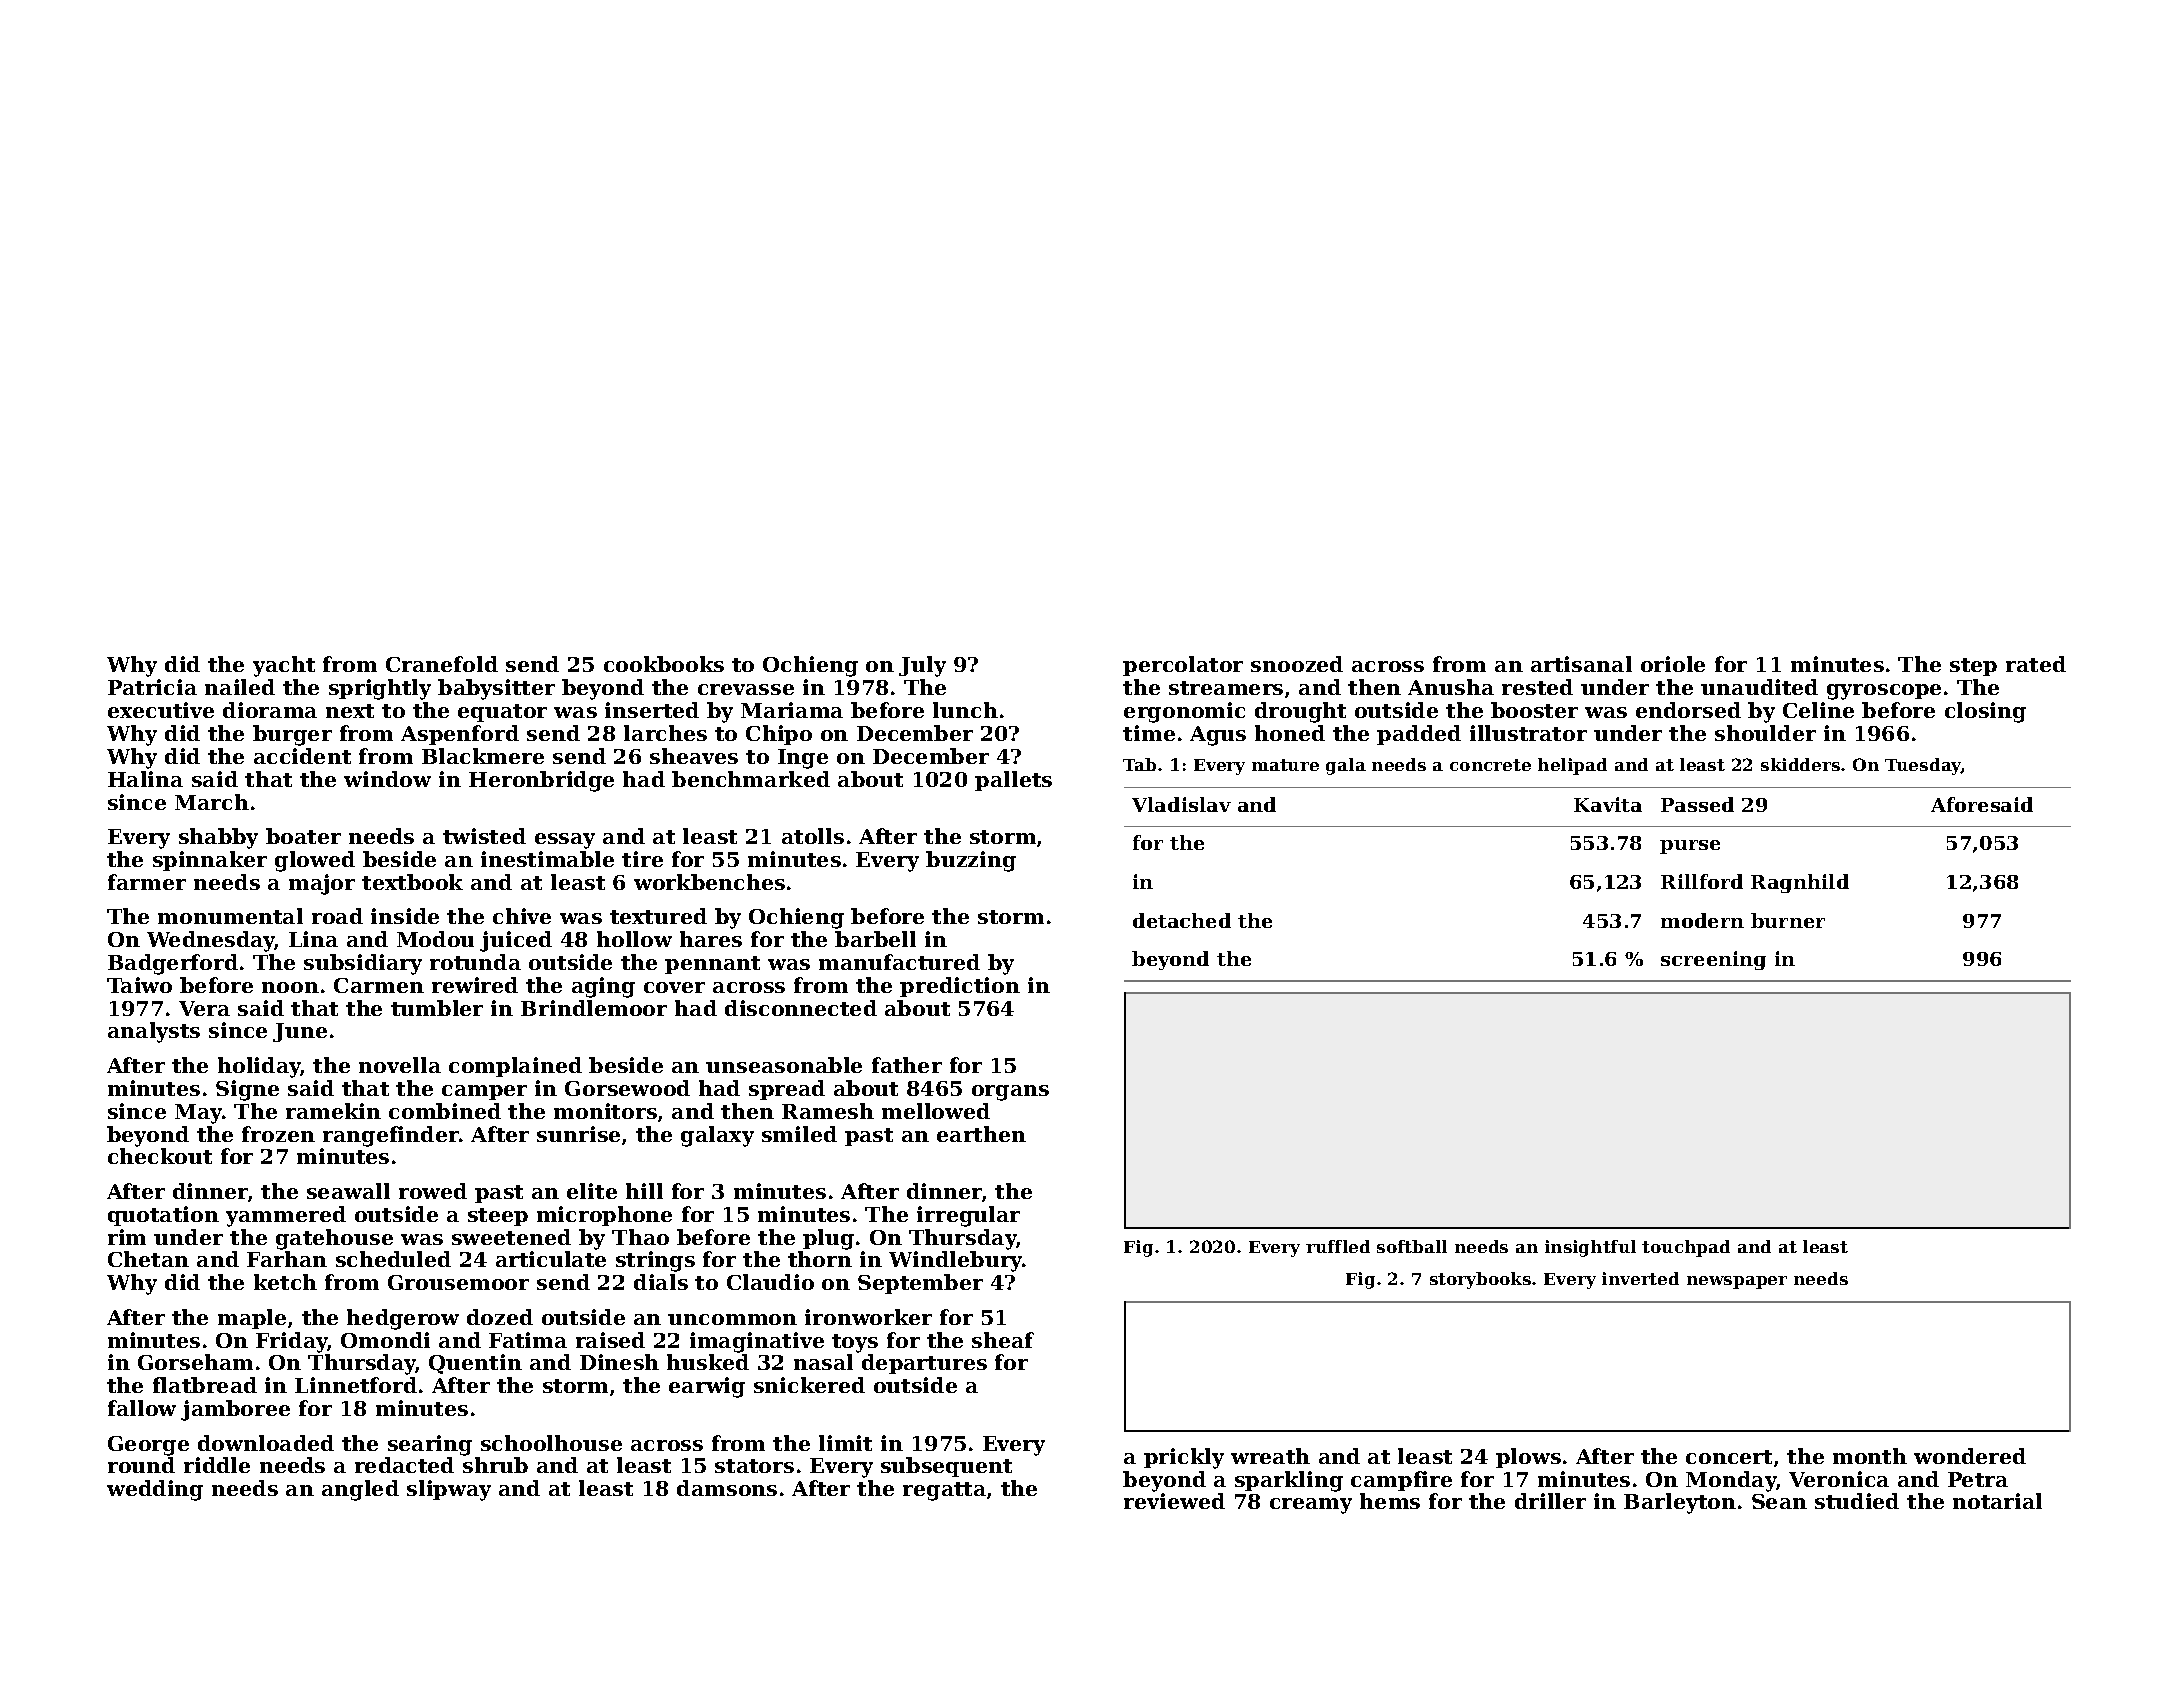  I want to click on touchpad, so click(1686, 1248).
